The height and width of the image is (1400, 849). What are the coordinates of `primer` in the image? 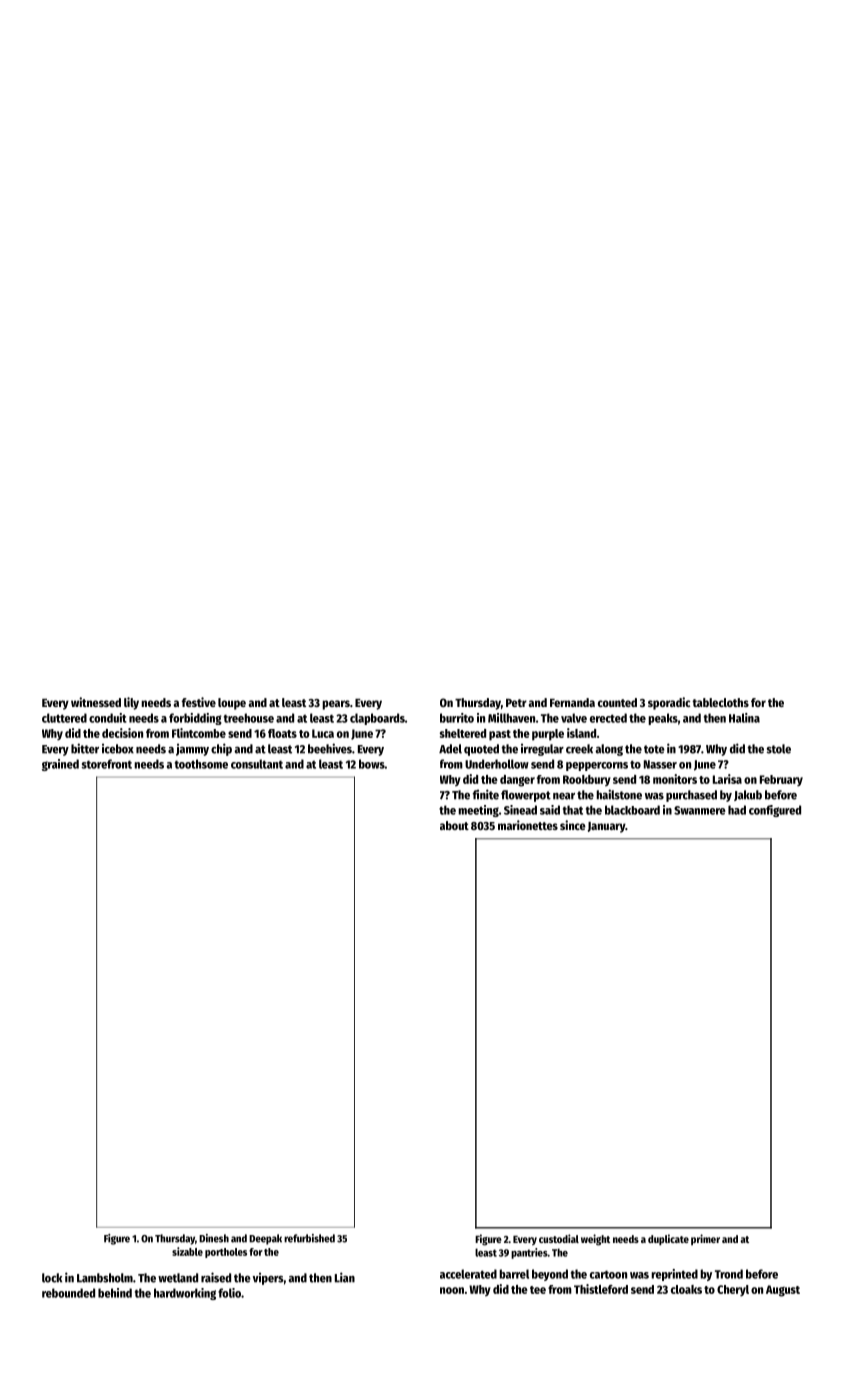 It's located at (705, 1239).
